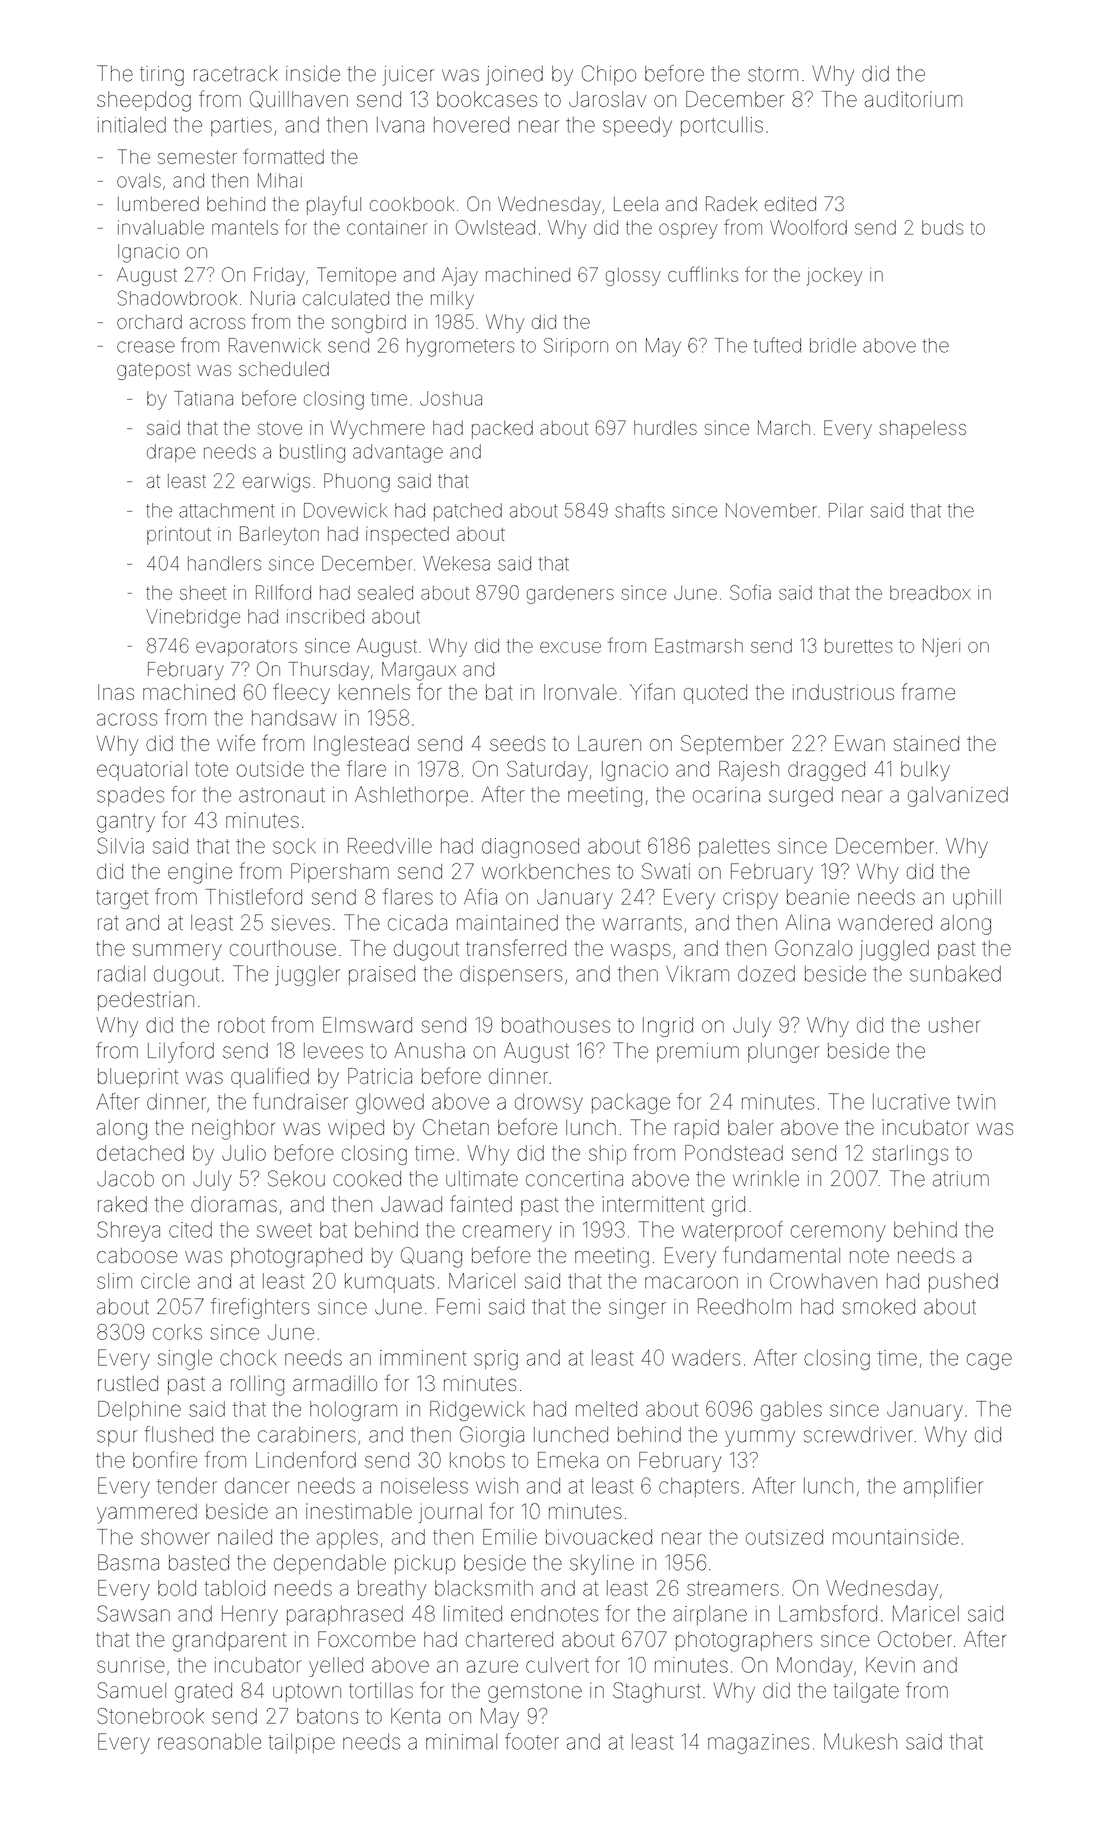  Describe the element at coordinates (116, 692) in the screenshot. I see `Inas` at that location.
